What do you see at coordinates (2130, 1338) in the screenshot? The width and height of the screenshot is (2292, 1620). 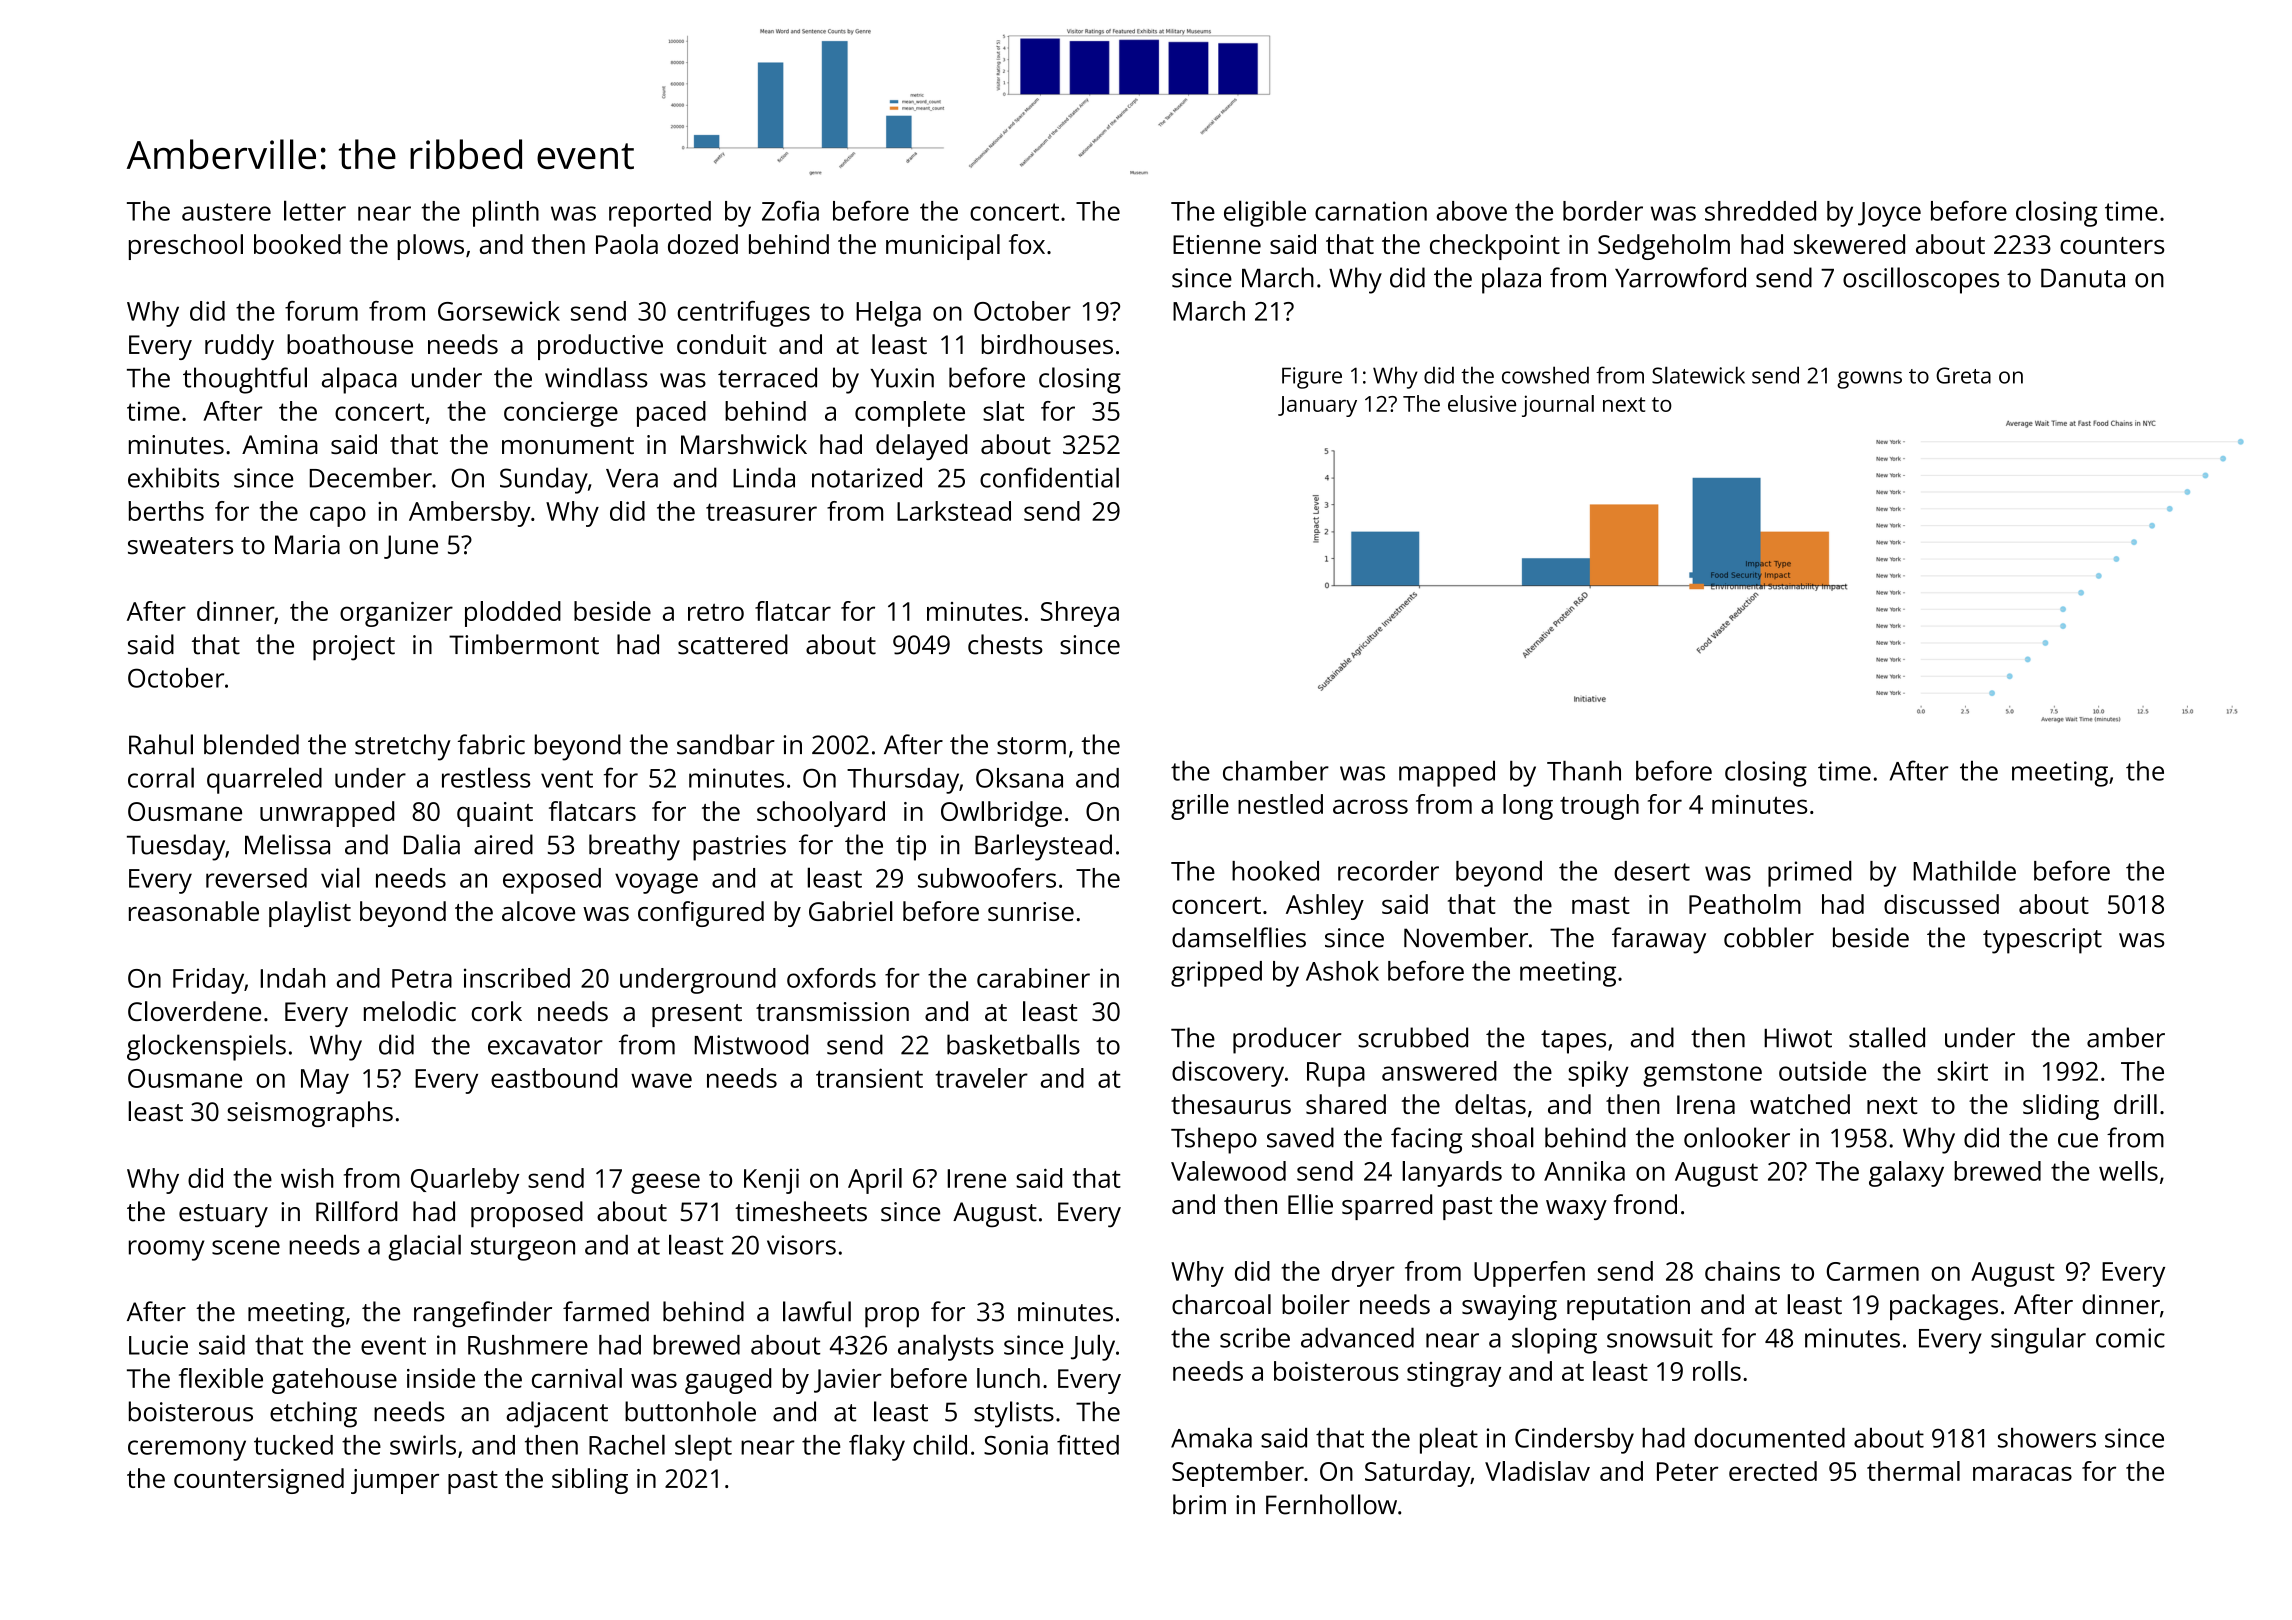 I see `comic` at bounding box center [2130, 1338].
